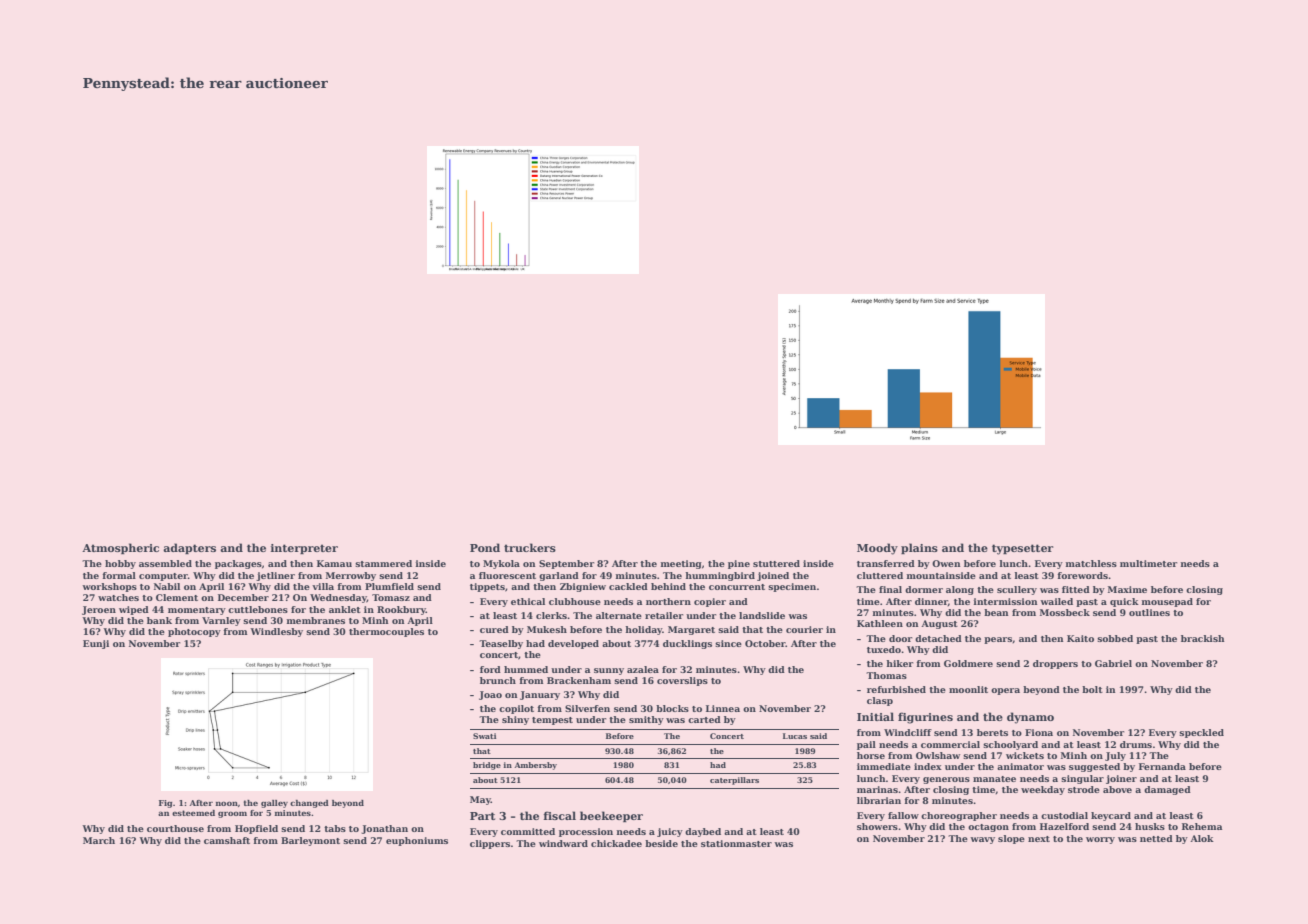 This page has width=1308, height=924. I want to click on changed, so click(309, 804).
